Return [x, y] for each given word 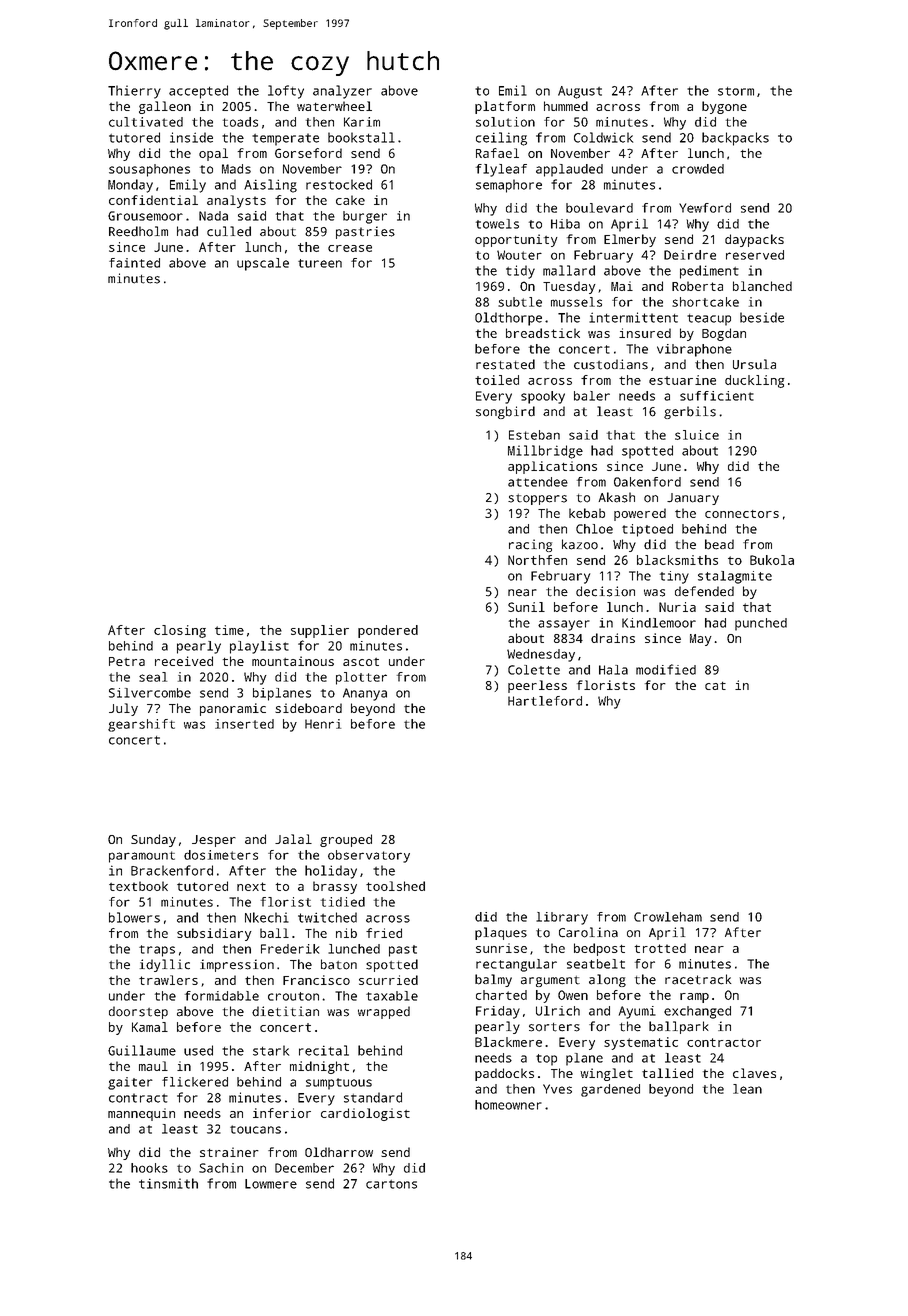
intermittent [633, 317]
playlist [259, 647]
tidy [520, 272]
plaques [501, 933]
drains [613, 638]
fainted [134, 263]
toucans [255, 1129]
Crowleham [668, 917]
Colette [534, 670]
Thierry [134, 92]
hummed [566, 106]
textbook [138, 886]
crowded [698, 169]
